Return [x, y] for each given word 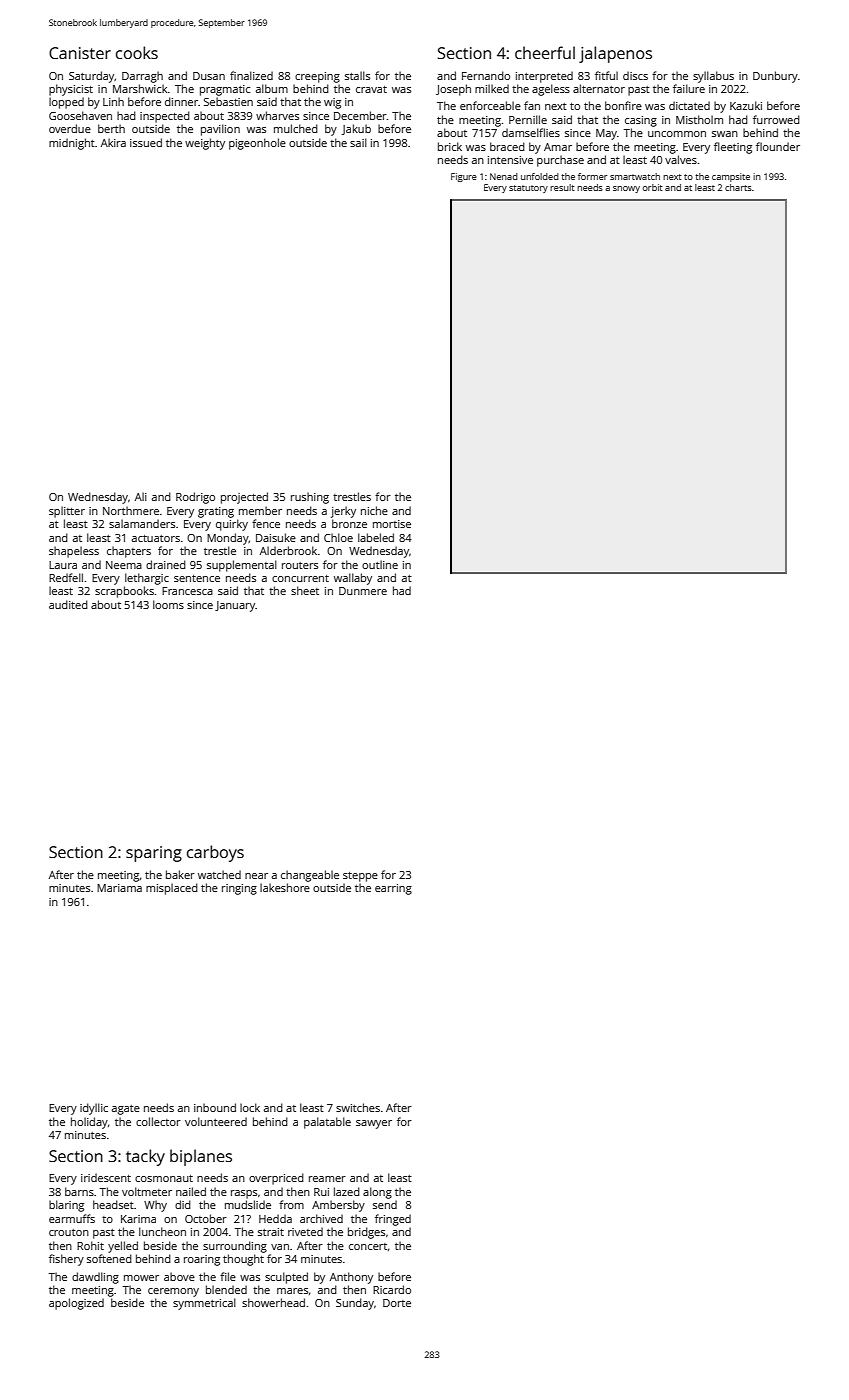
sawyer [374, 1124]
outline [380, 564]
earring [393, 889]
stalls [357, 75]
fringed [393, 1220]
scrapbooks [124, 592]
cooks [137, 52]
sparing [154, 854]
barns [79, 1191]
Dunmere [363, 591]
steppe [360, 877]
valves [681, 159]
